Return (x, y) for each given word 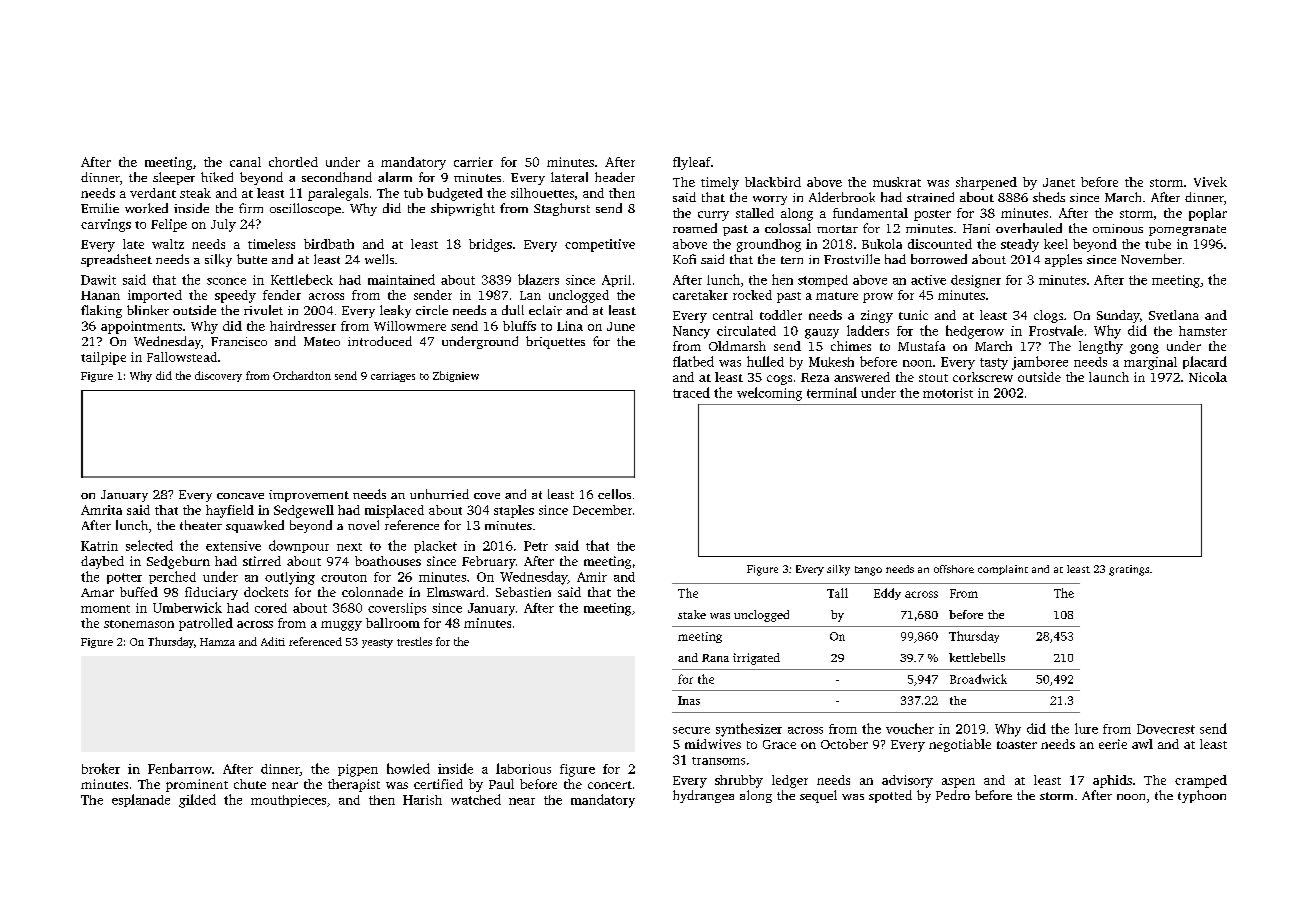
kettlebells (977, 657)
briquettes (555, 342)
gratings (1129, 570)
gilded (197, 801)
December (602, 510)
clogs (1048, 316)
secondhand (337, 177)
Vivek (1210, 182)
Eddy (887, 594)
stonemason (139, 624)
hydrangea (703, 796)
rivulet (263, 310)
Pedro (953, 795)
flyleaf (692, 163)
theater (201, 525)
